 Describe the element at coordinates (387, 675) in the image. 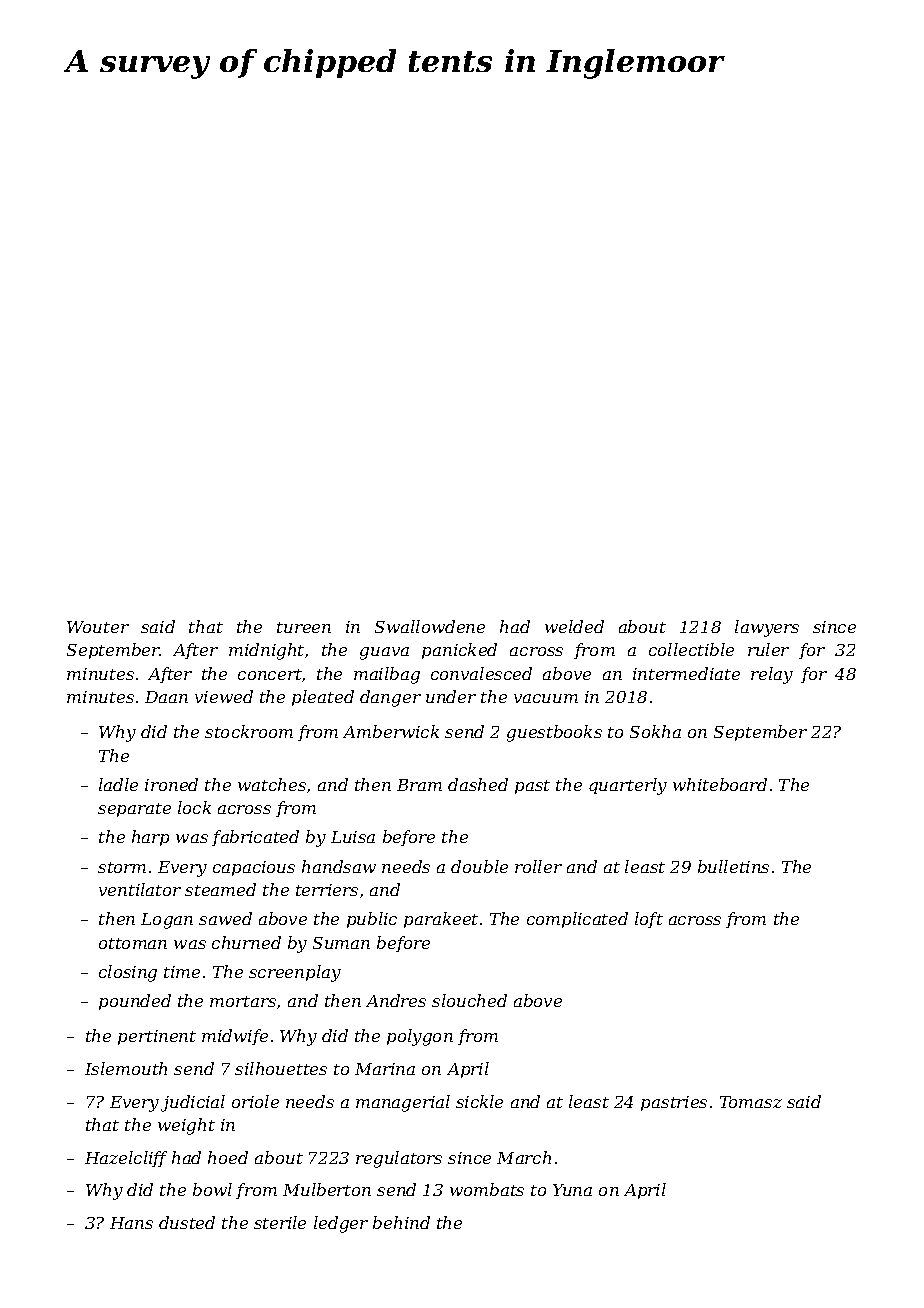

I see `mailbag` at that location.
